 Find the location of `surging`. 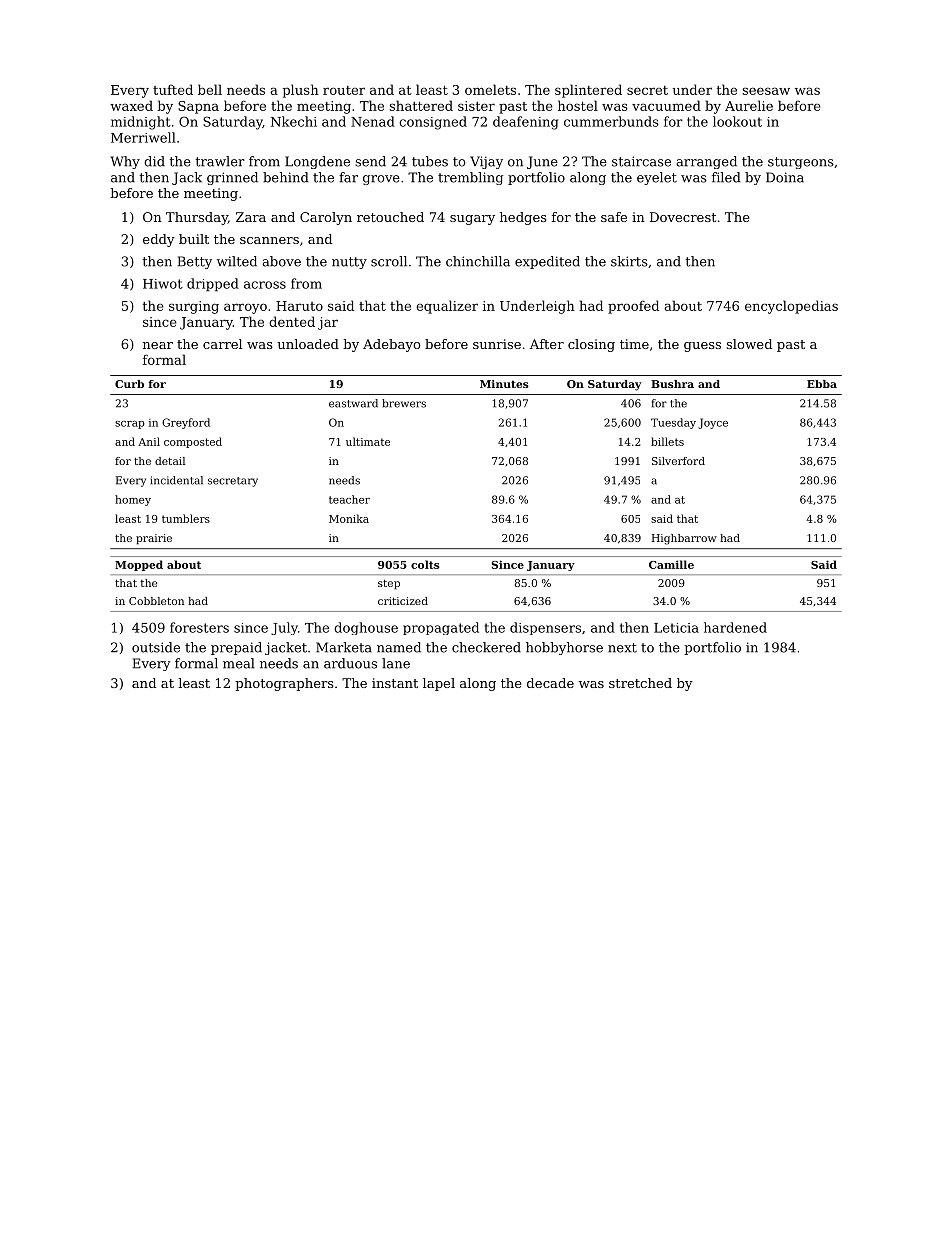

surging is located at coordinates (194, 307).
